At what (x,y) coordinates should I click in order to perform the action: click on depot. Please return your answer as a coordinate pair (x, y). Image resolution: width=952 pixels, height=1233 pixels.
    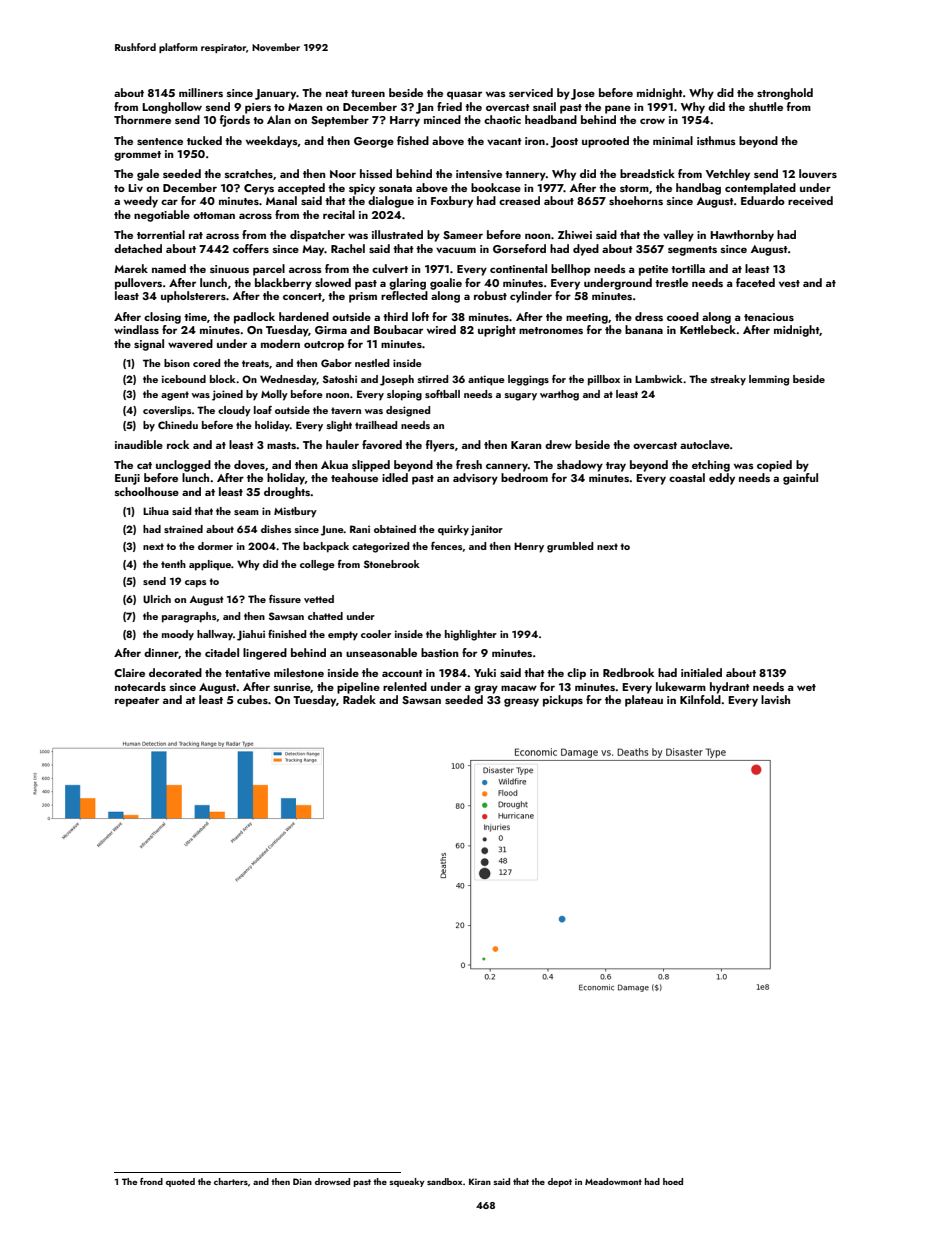
    Looking at the image, I should click on (560, 1182).
